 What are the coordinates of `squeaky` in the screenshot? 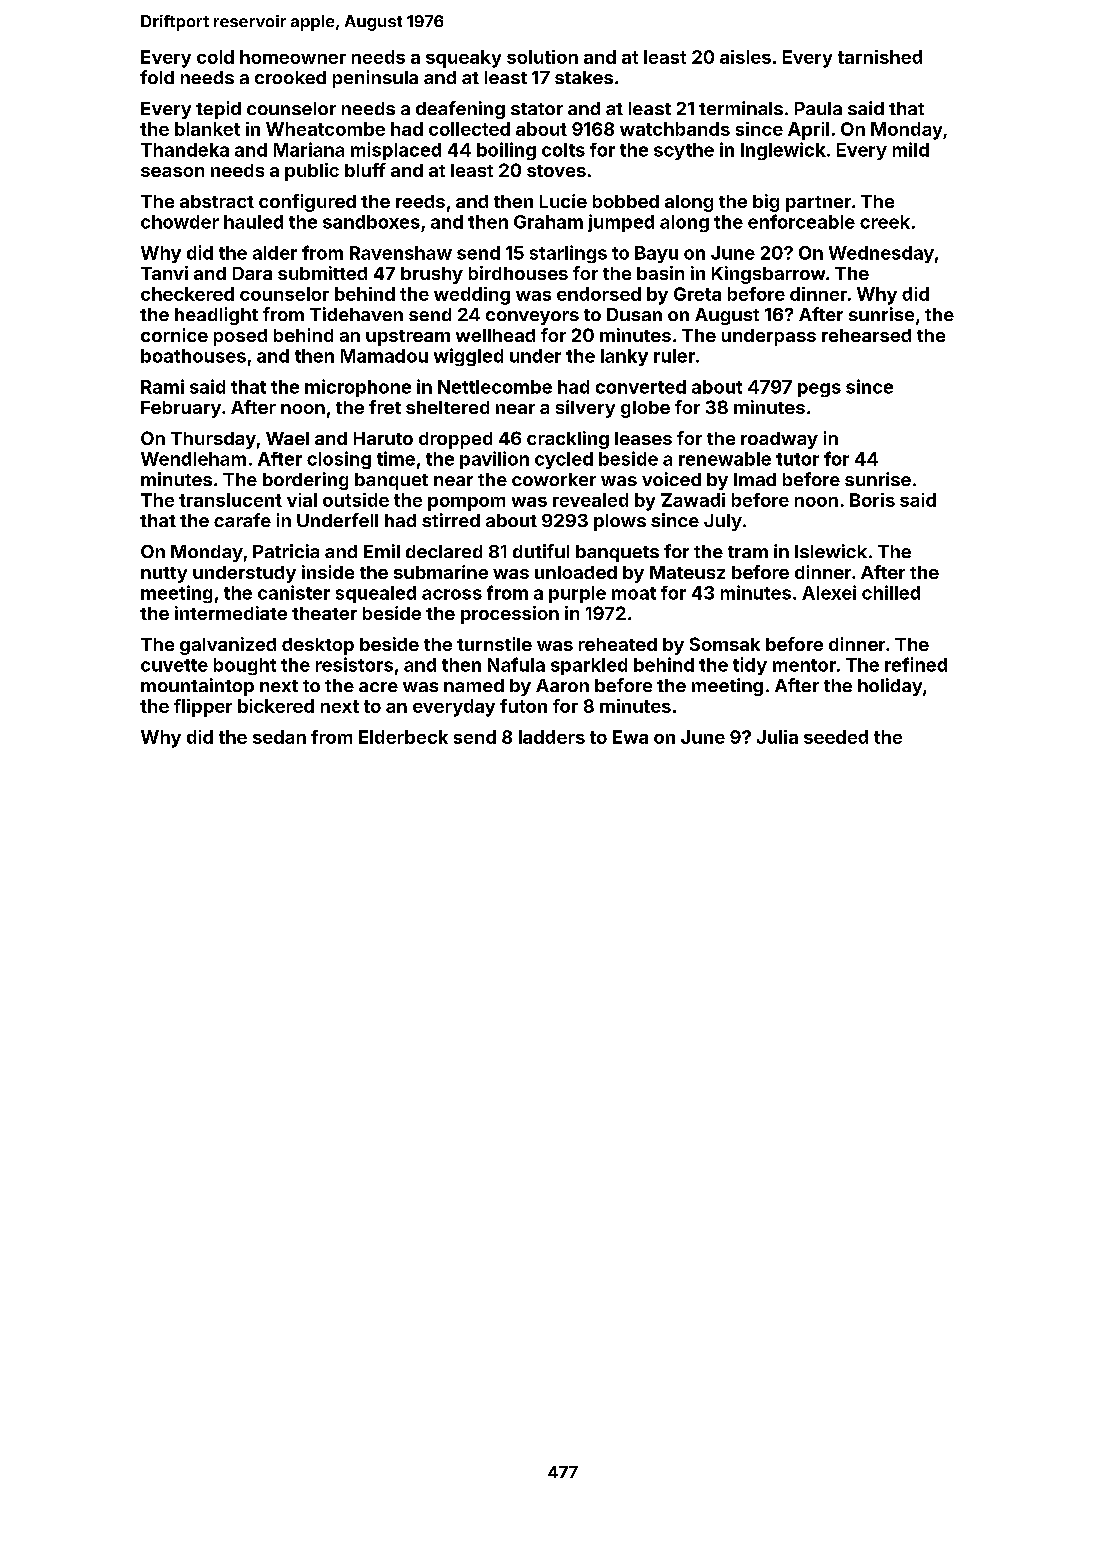 It's located at (463, 59).
